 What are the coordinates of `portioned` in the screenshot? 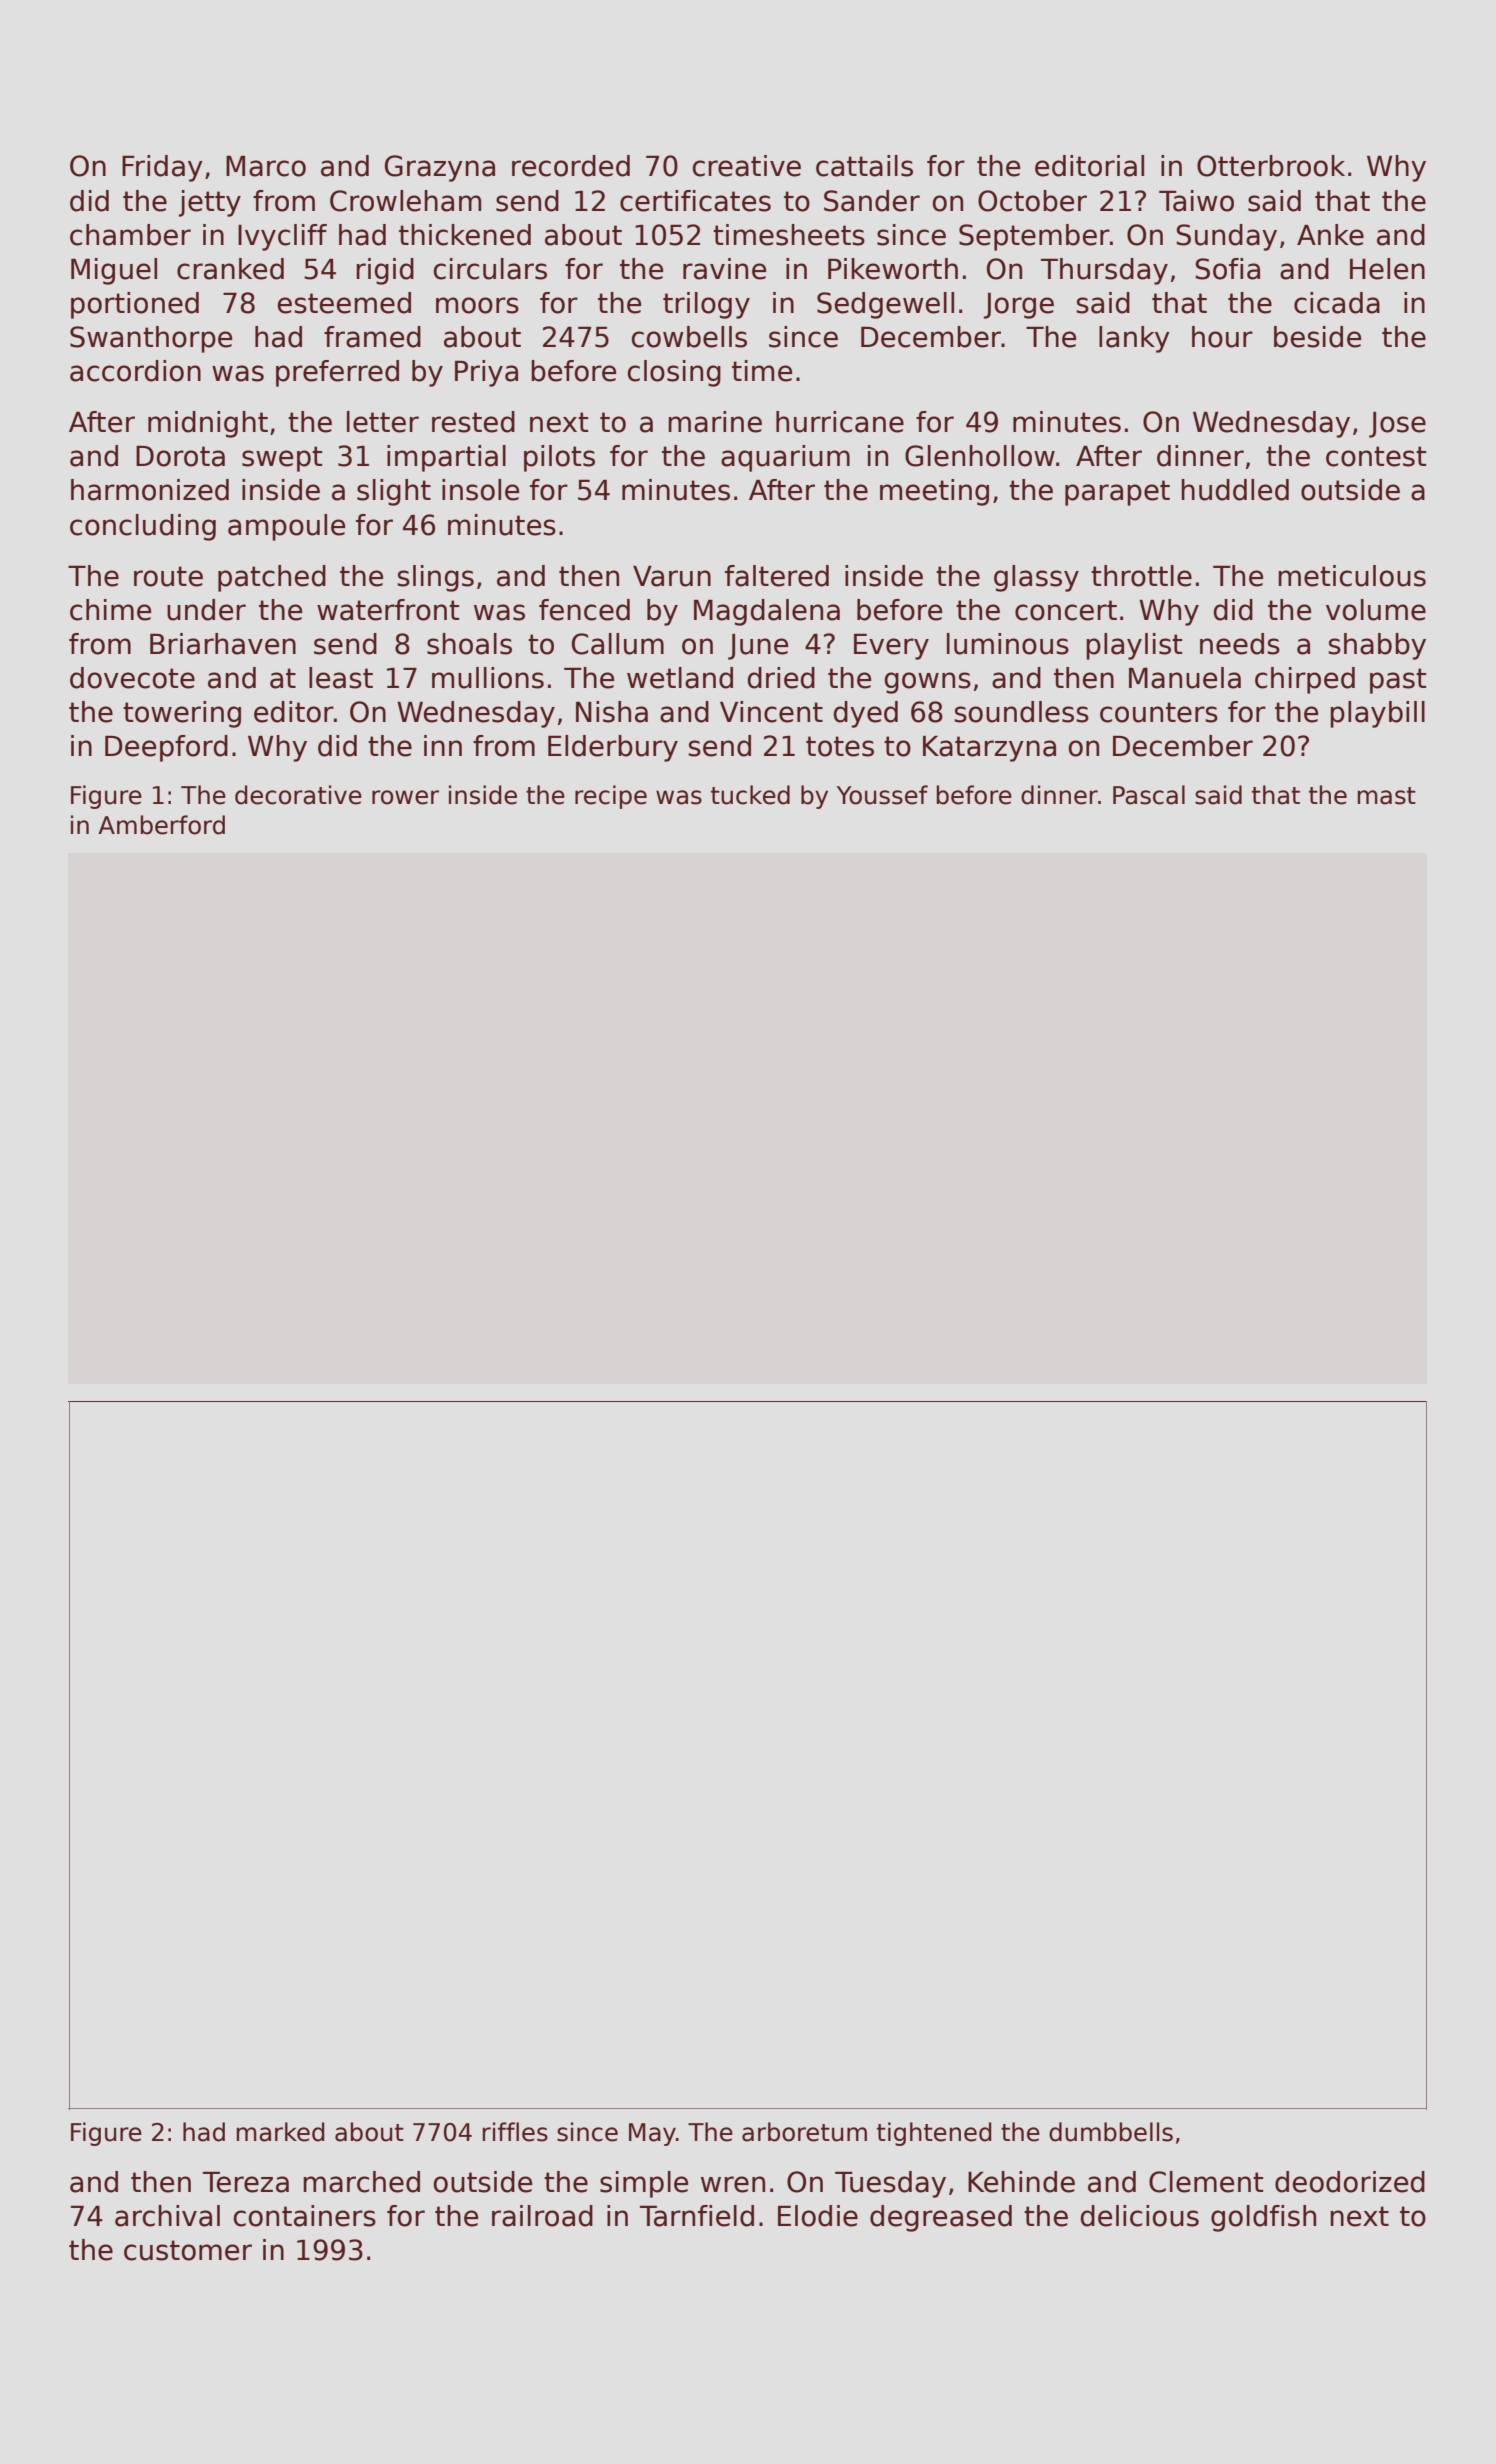 It's located at (135, 305).
